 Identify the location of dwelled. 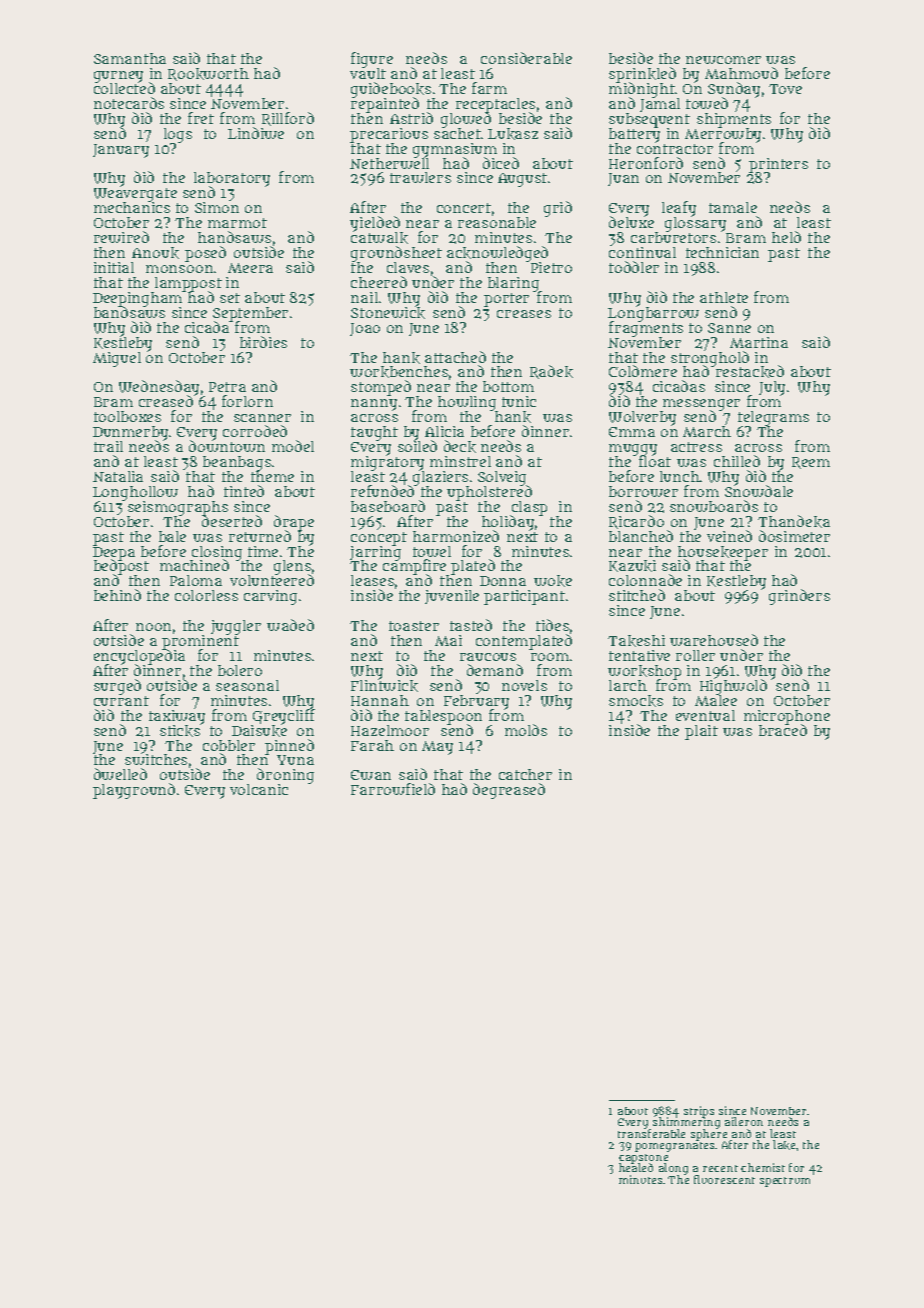
(120, 774).
